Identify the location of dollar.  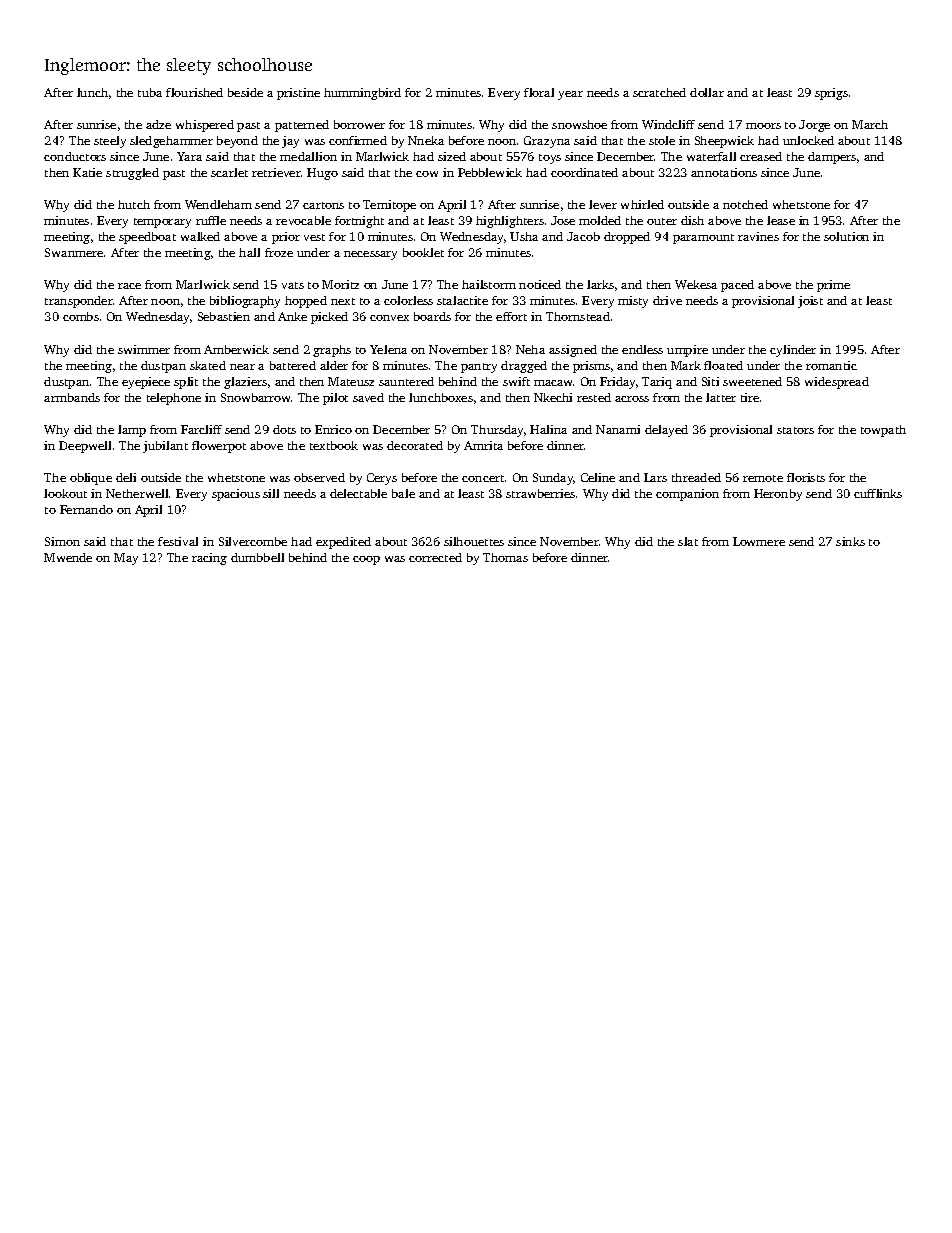
(707, 92).
